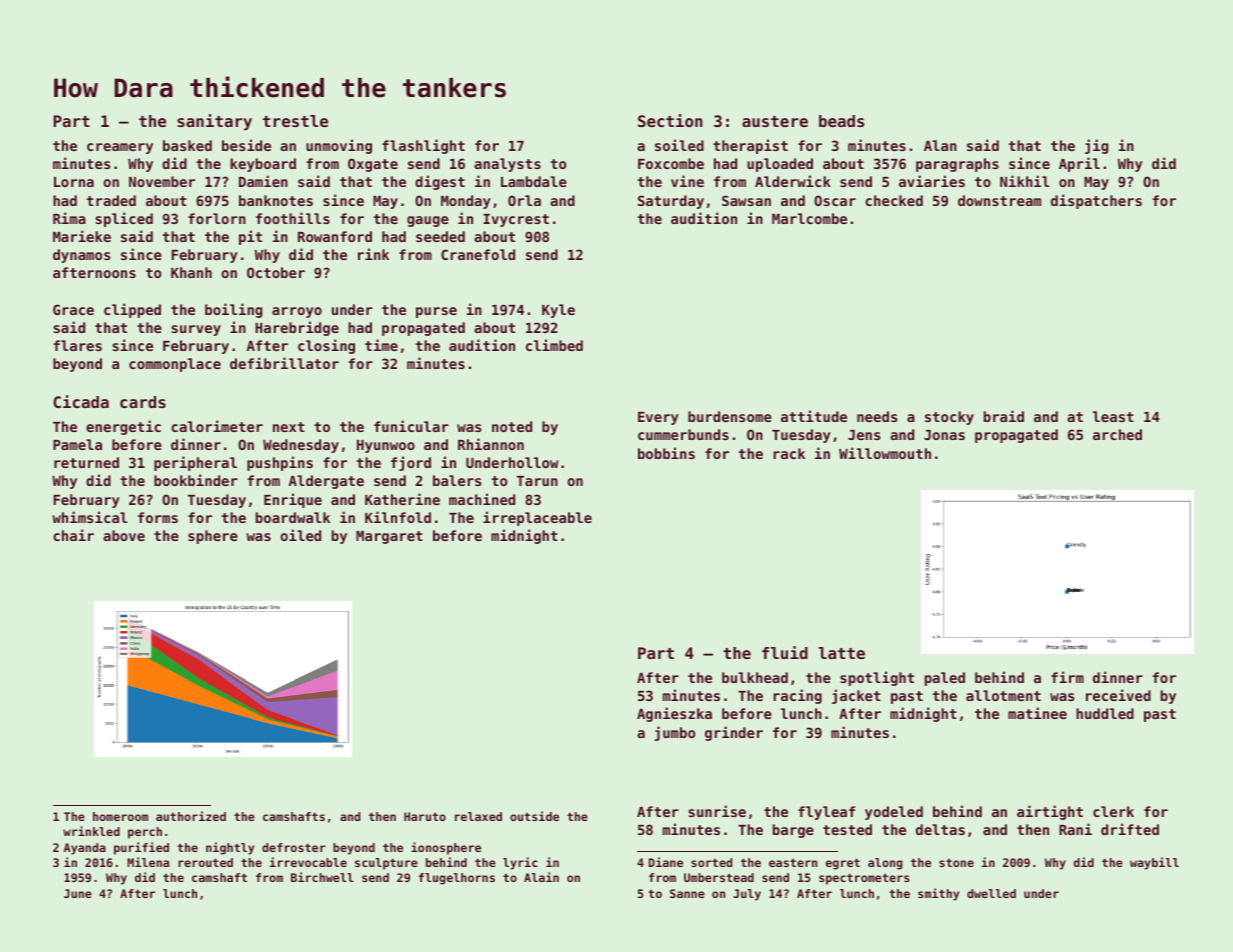  Describe the element at coordinates (120, 816) in the screenshot. I see `homeroom` at that location.
